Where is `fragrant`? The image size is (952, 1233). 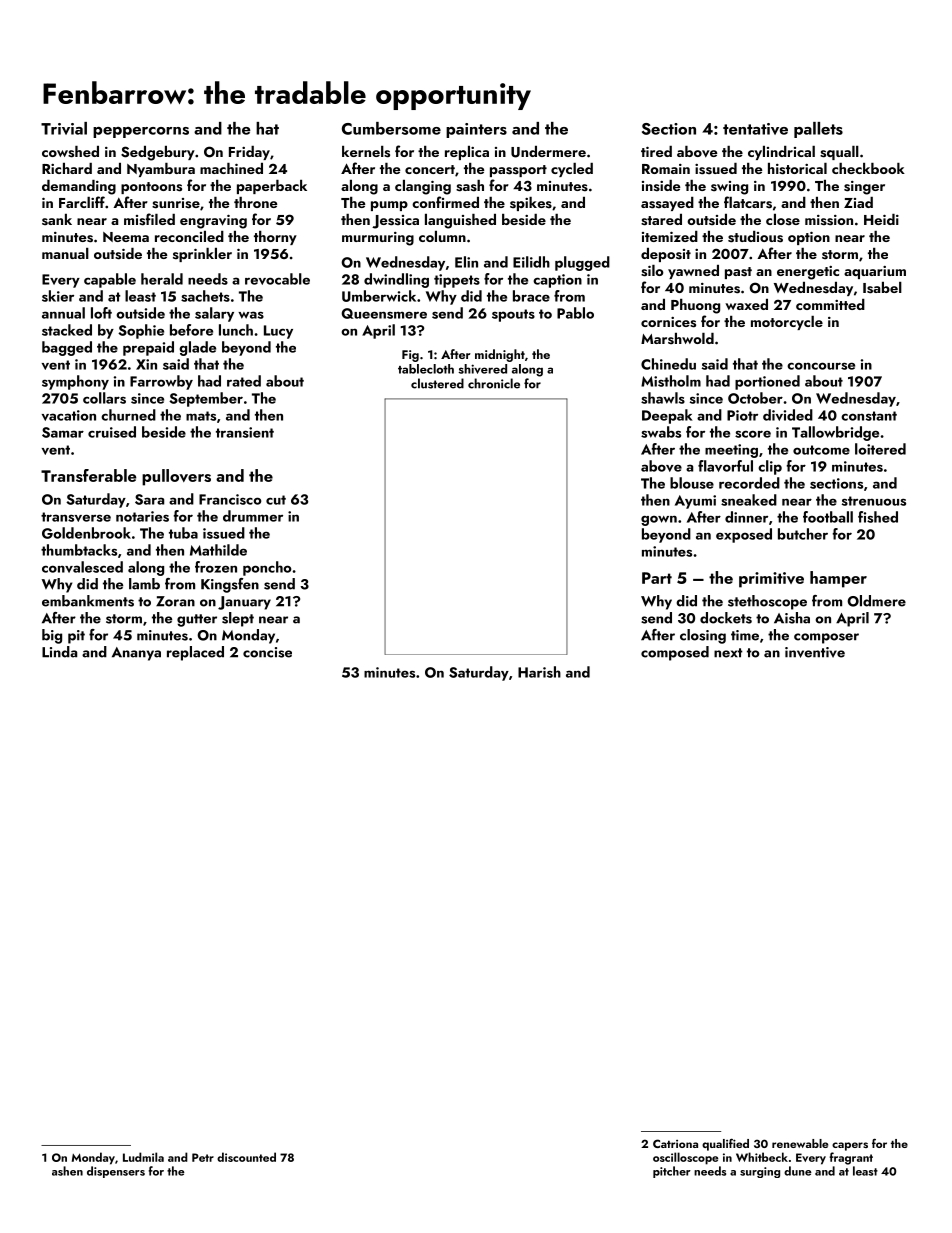
fragrant is located at coordinates (851, 1158).
